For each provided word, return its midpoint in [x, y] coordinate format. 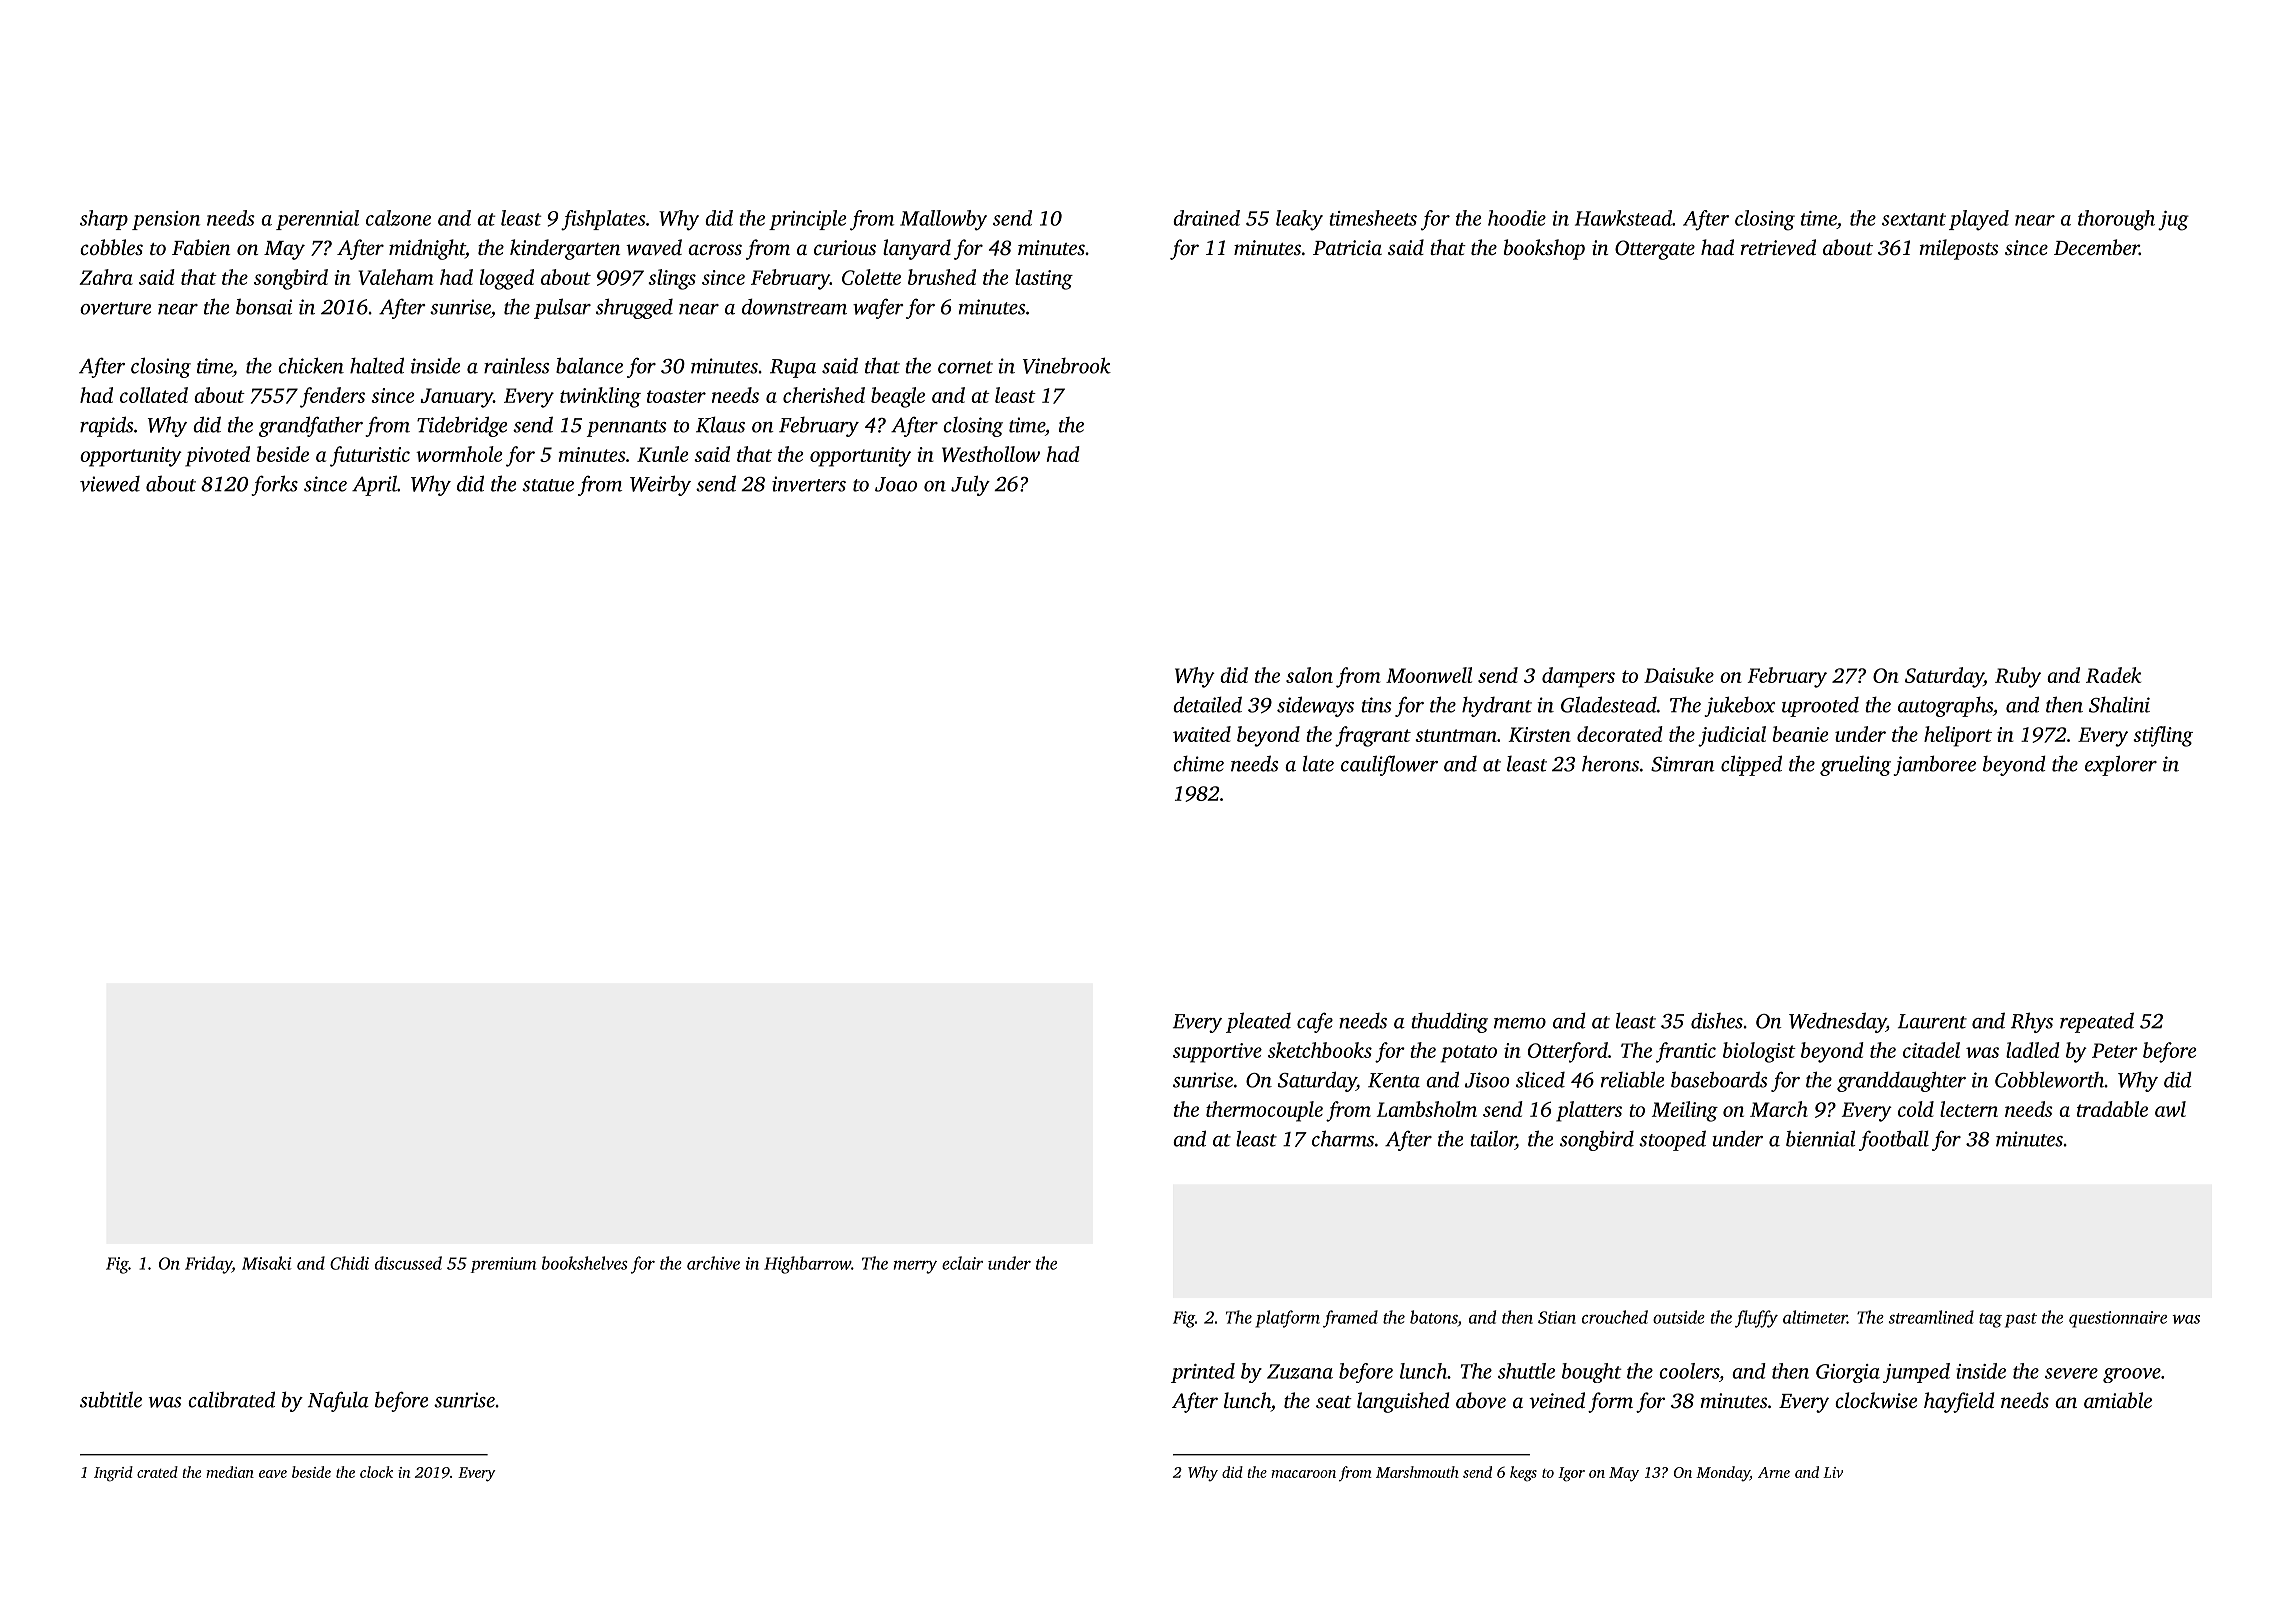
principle [807, 220]
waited [1202, 734]
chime [1198, 764]
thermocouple [1264, 1111]
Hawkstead [1623, 218]
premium [503, 1265]
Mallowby [943, 220]
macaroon [1303, 1474]
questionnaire [2118, 1319]
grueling [1855, 766]
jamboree [1934, 765]
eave [273, 1474]
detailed [1207, 704]
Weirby [660, 485]
